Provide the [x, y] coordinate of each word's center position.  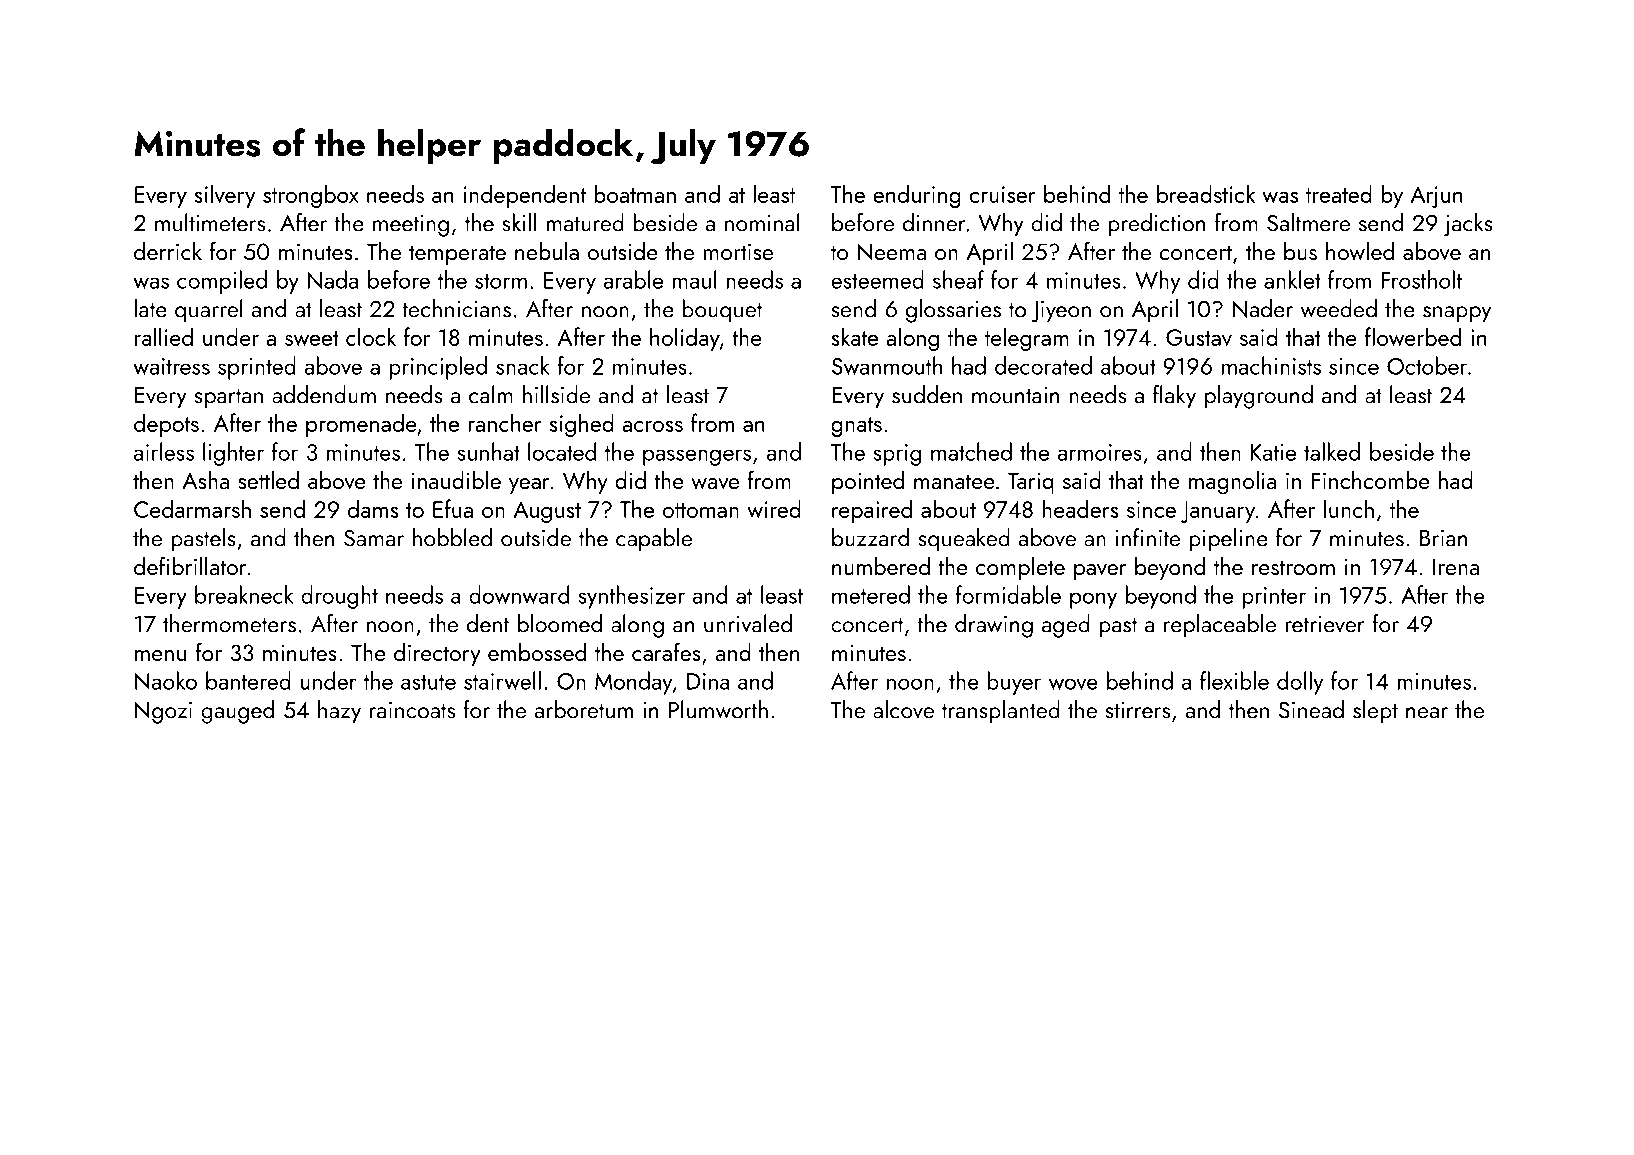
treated [1339, 193]
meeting [411, 226]
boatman [635, 193]
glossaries [953, 311]
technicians [456, 308]
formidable [1008, 594]
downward [519, 594]
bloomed [560, 623]
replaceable [1220, 626]
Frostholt [1421, 279]
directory [437, 654]
